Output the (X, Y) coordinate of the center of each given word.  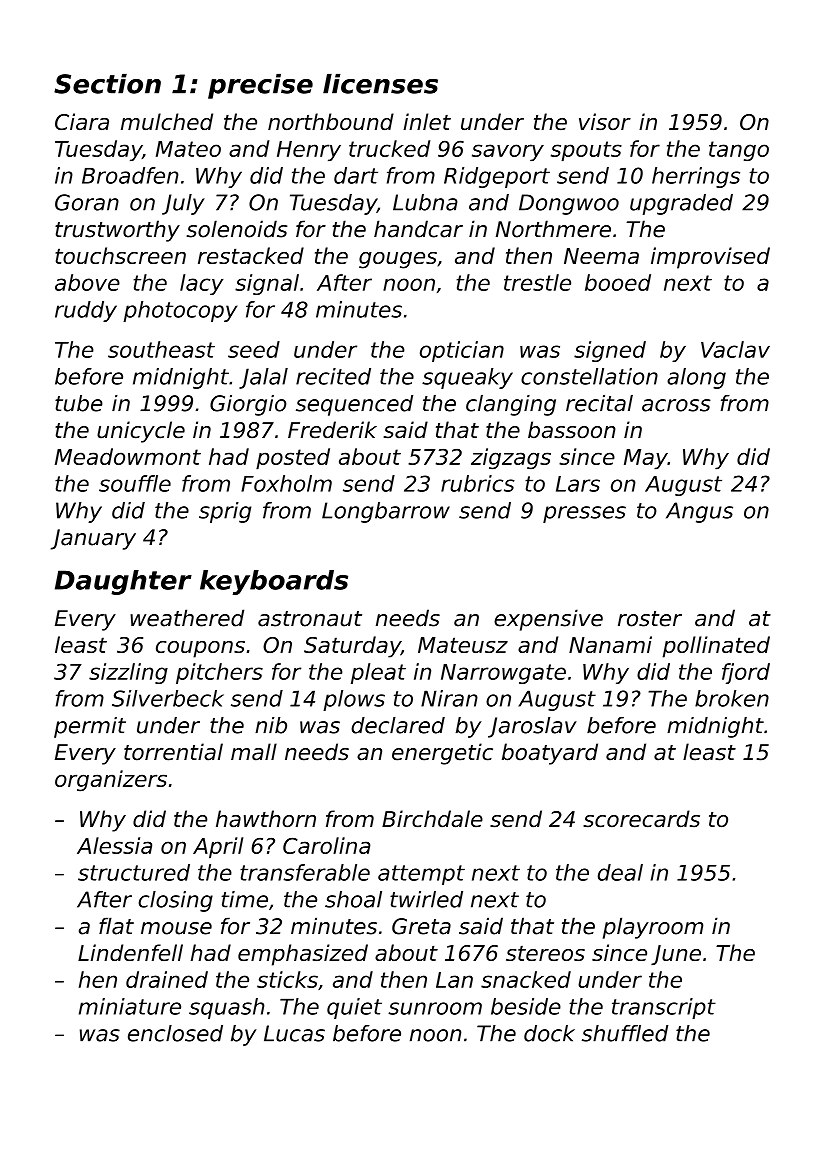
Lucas (294, 1033)
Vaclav (735, 349)
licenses (380, 84)
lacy (201, 284)
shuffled (625, 1033)
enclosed (175, 1033)
